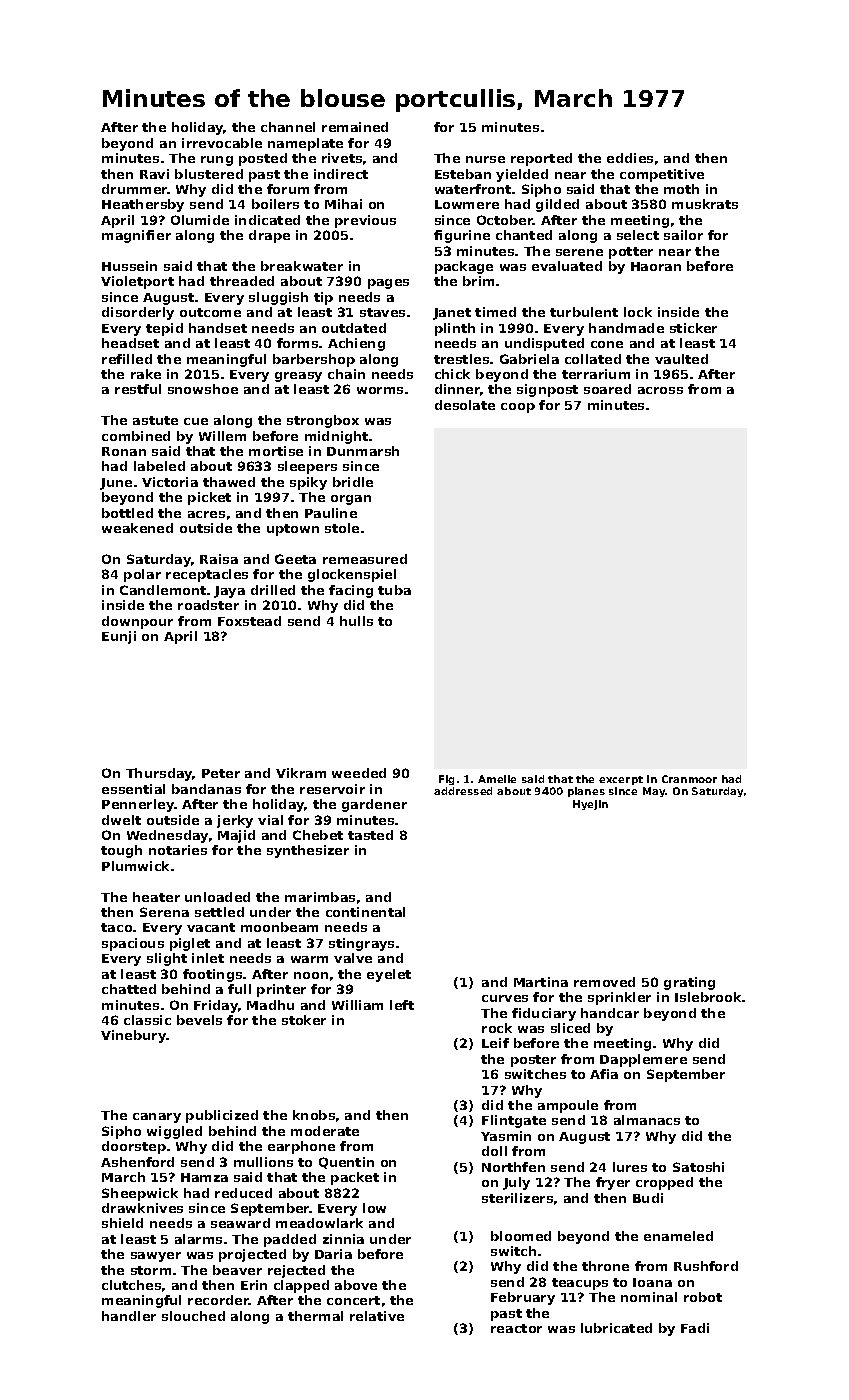 The width and height of the screenshot is (849, 1400). Describe the element at coordinates (402, 1005) in the screenshot. I see `left` at that location.
